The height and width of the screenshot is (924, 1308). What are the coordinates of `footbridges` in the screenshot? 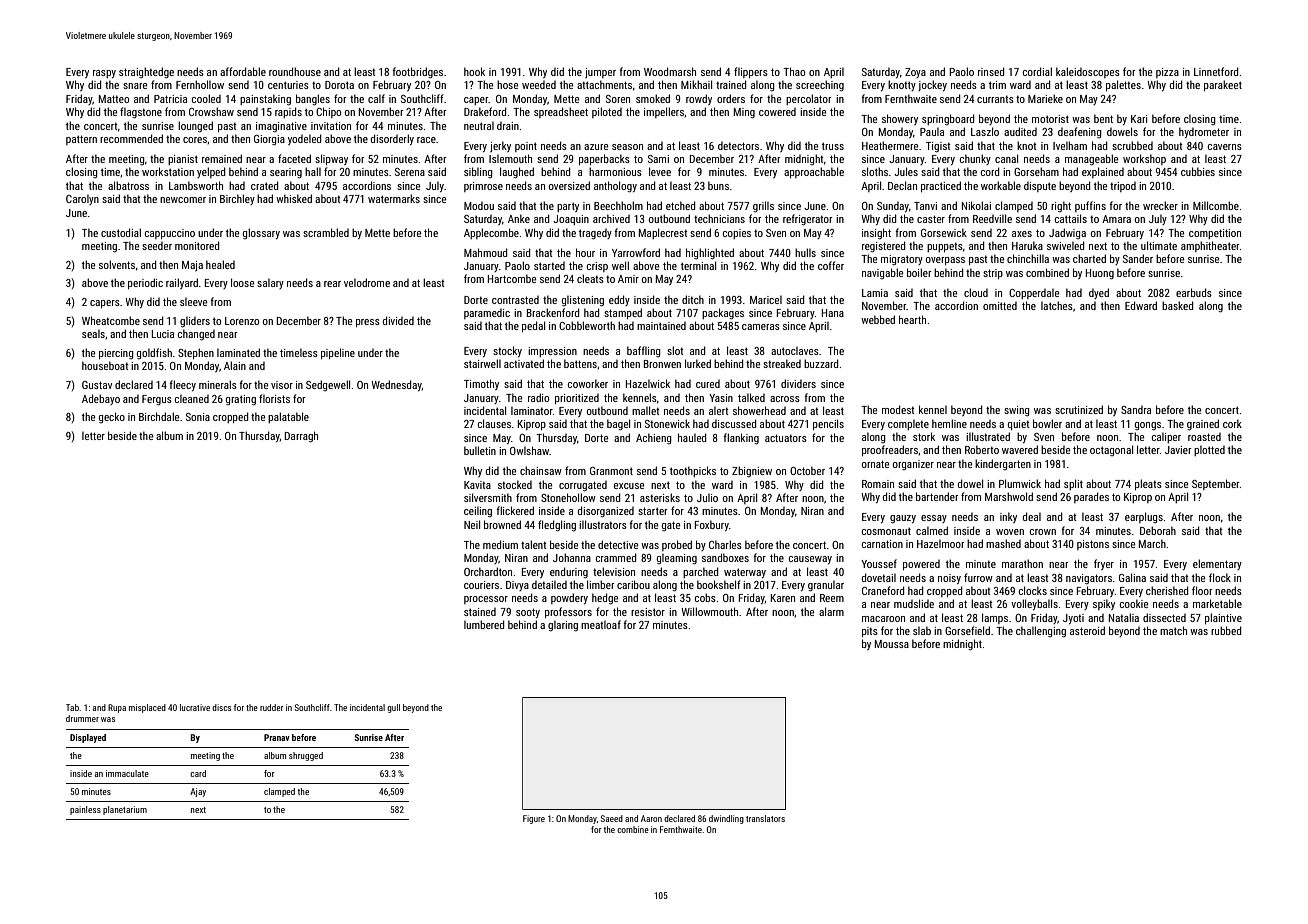 It's located at (417, 73).
